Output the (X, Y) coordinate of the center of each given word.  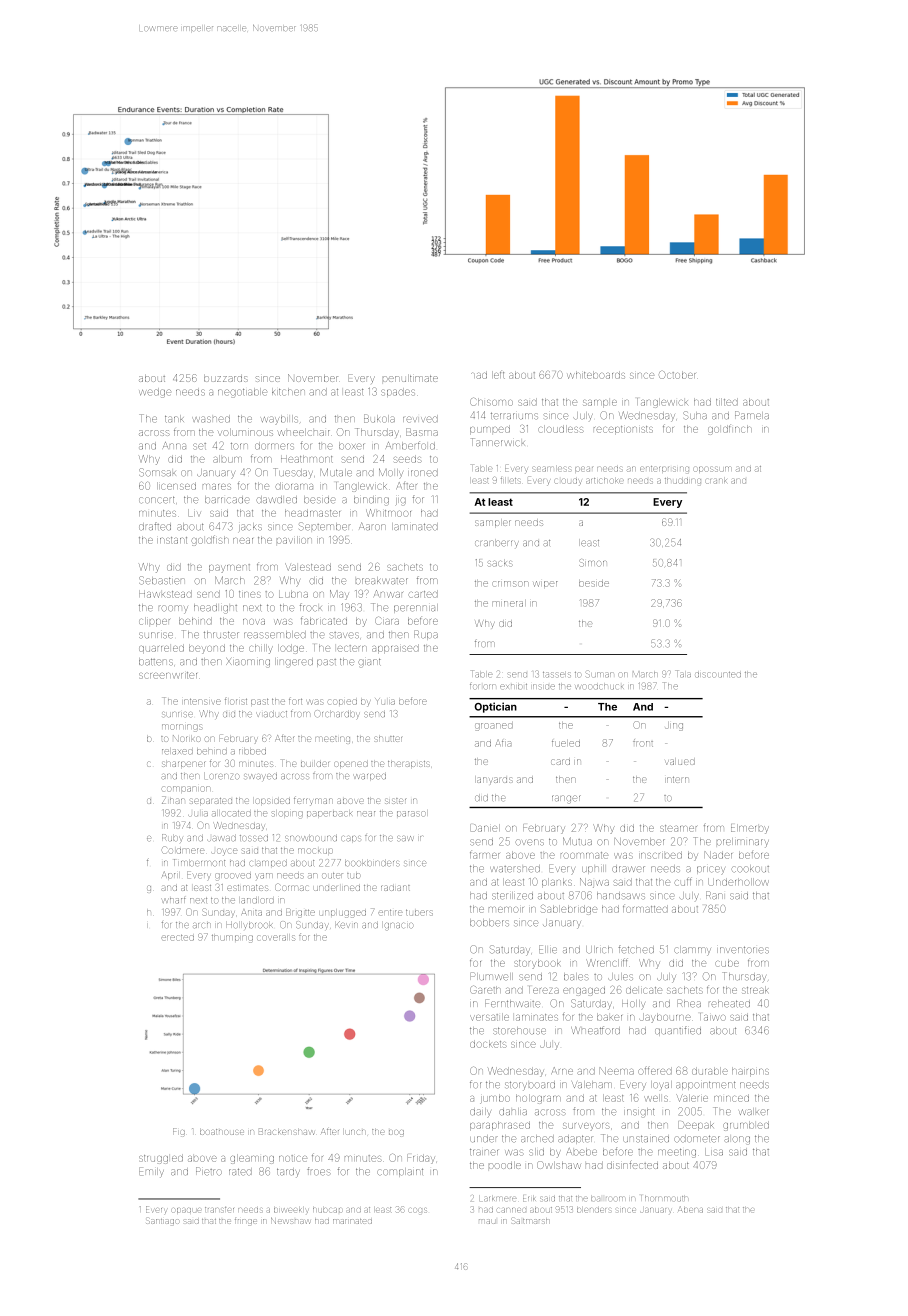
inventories (743, 949)
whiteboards (596, 375)
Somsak (157, 472)
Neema (617, 1071)
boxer (351, 446)
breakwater (382, 580)
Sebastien (162, 580)
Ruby (172, 838)
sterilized (512, 896)
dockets (488, 1044)
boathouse (222, 1132)
